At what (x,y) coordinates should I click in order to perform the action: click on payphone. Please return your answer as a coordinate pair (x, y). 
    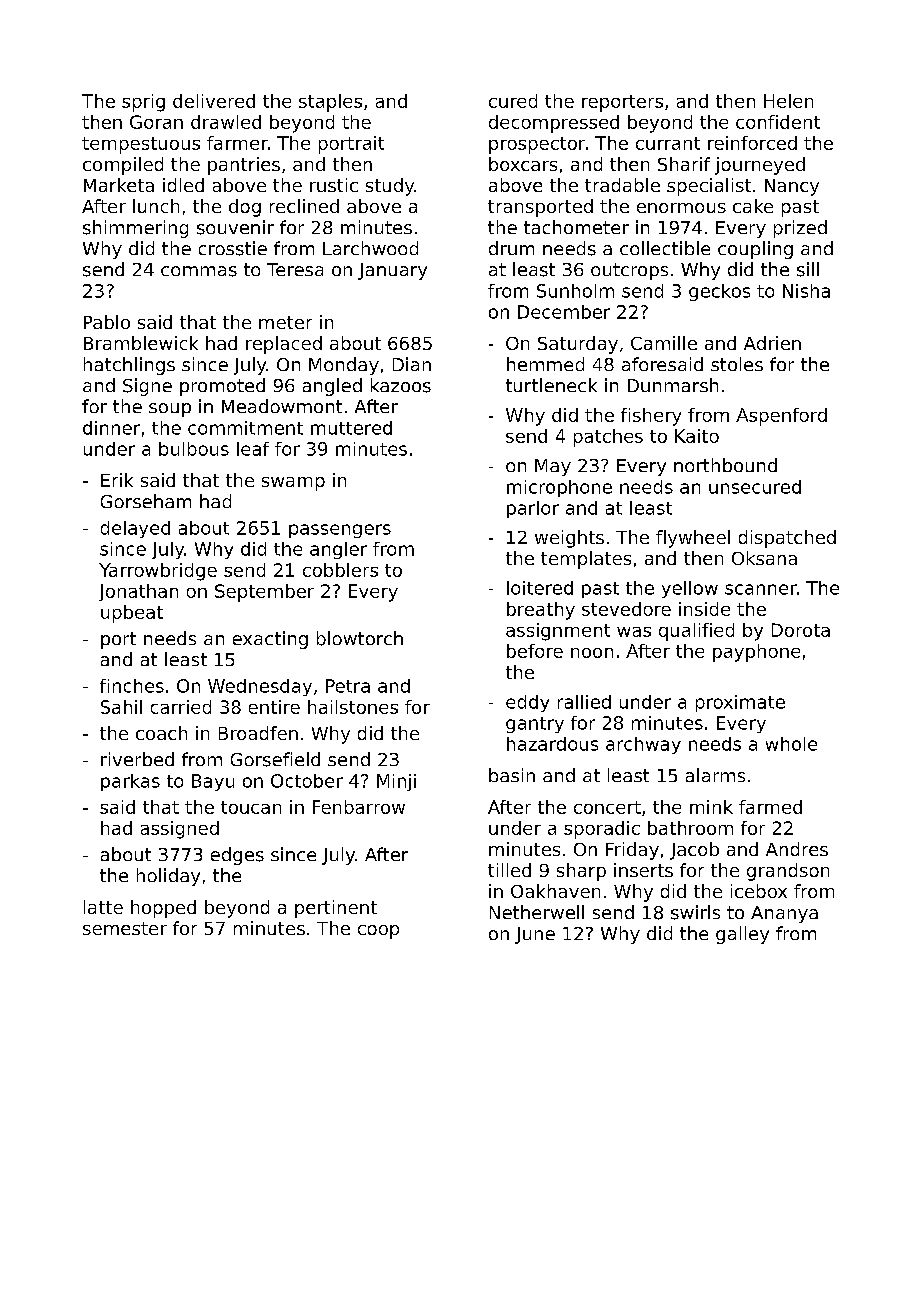
    Looking at the image, I should click on (756, 653).
